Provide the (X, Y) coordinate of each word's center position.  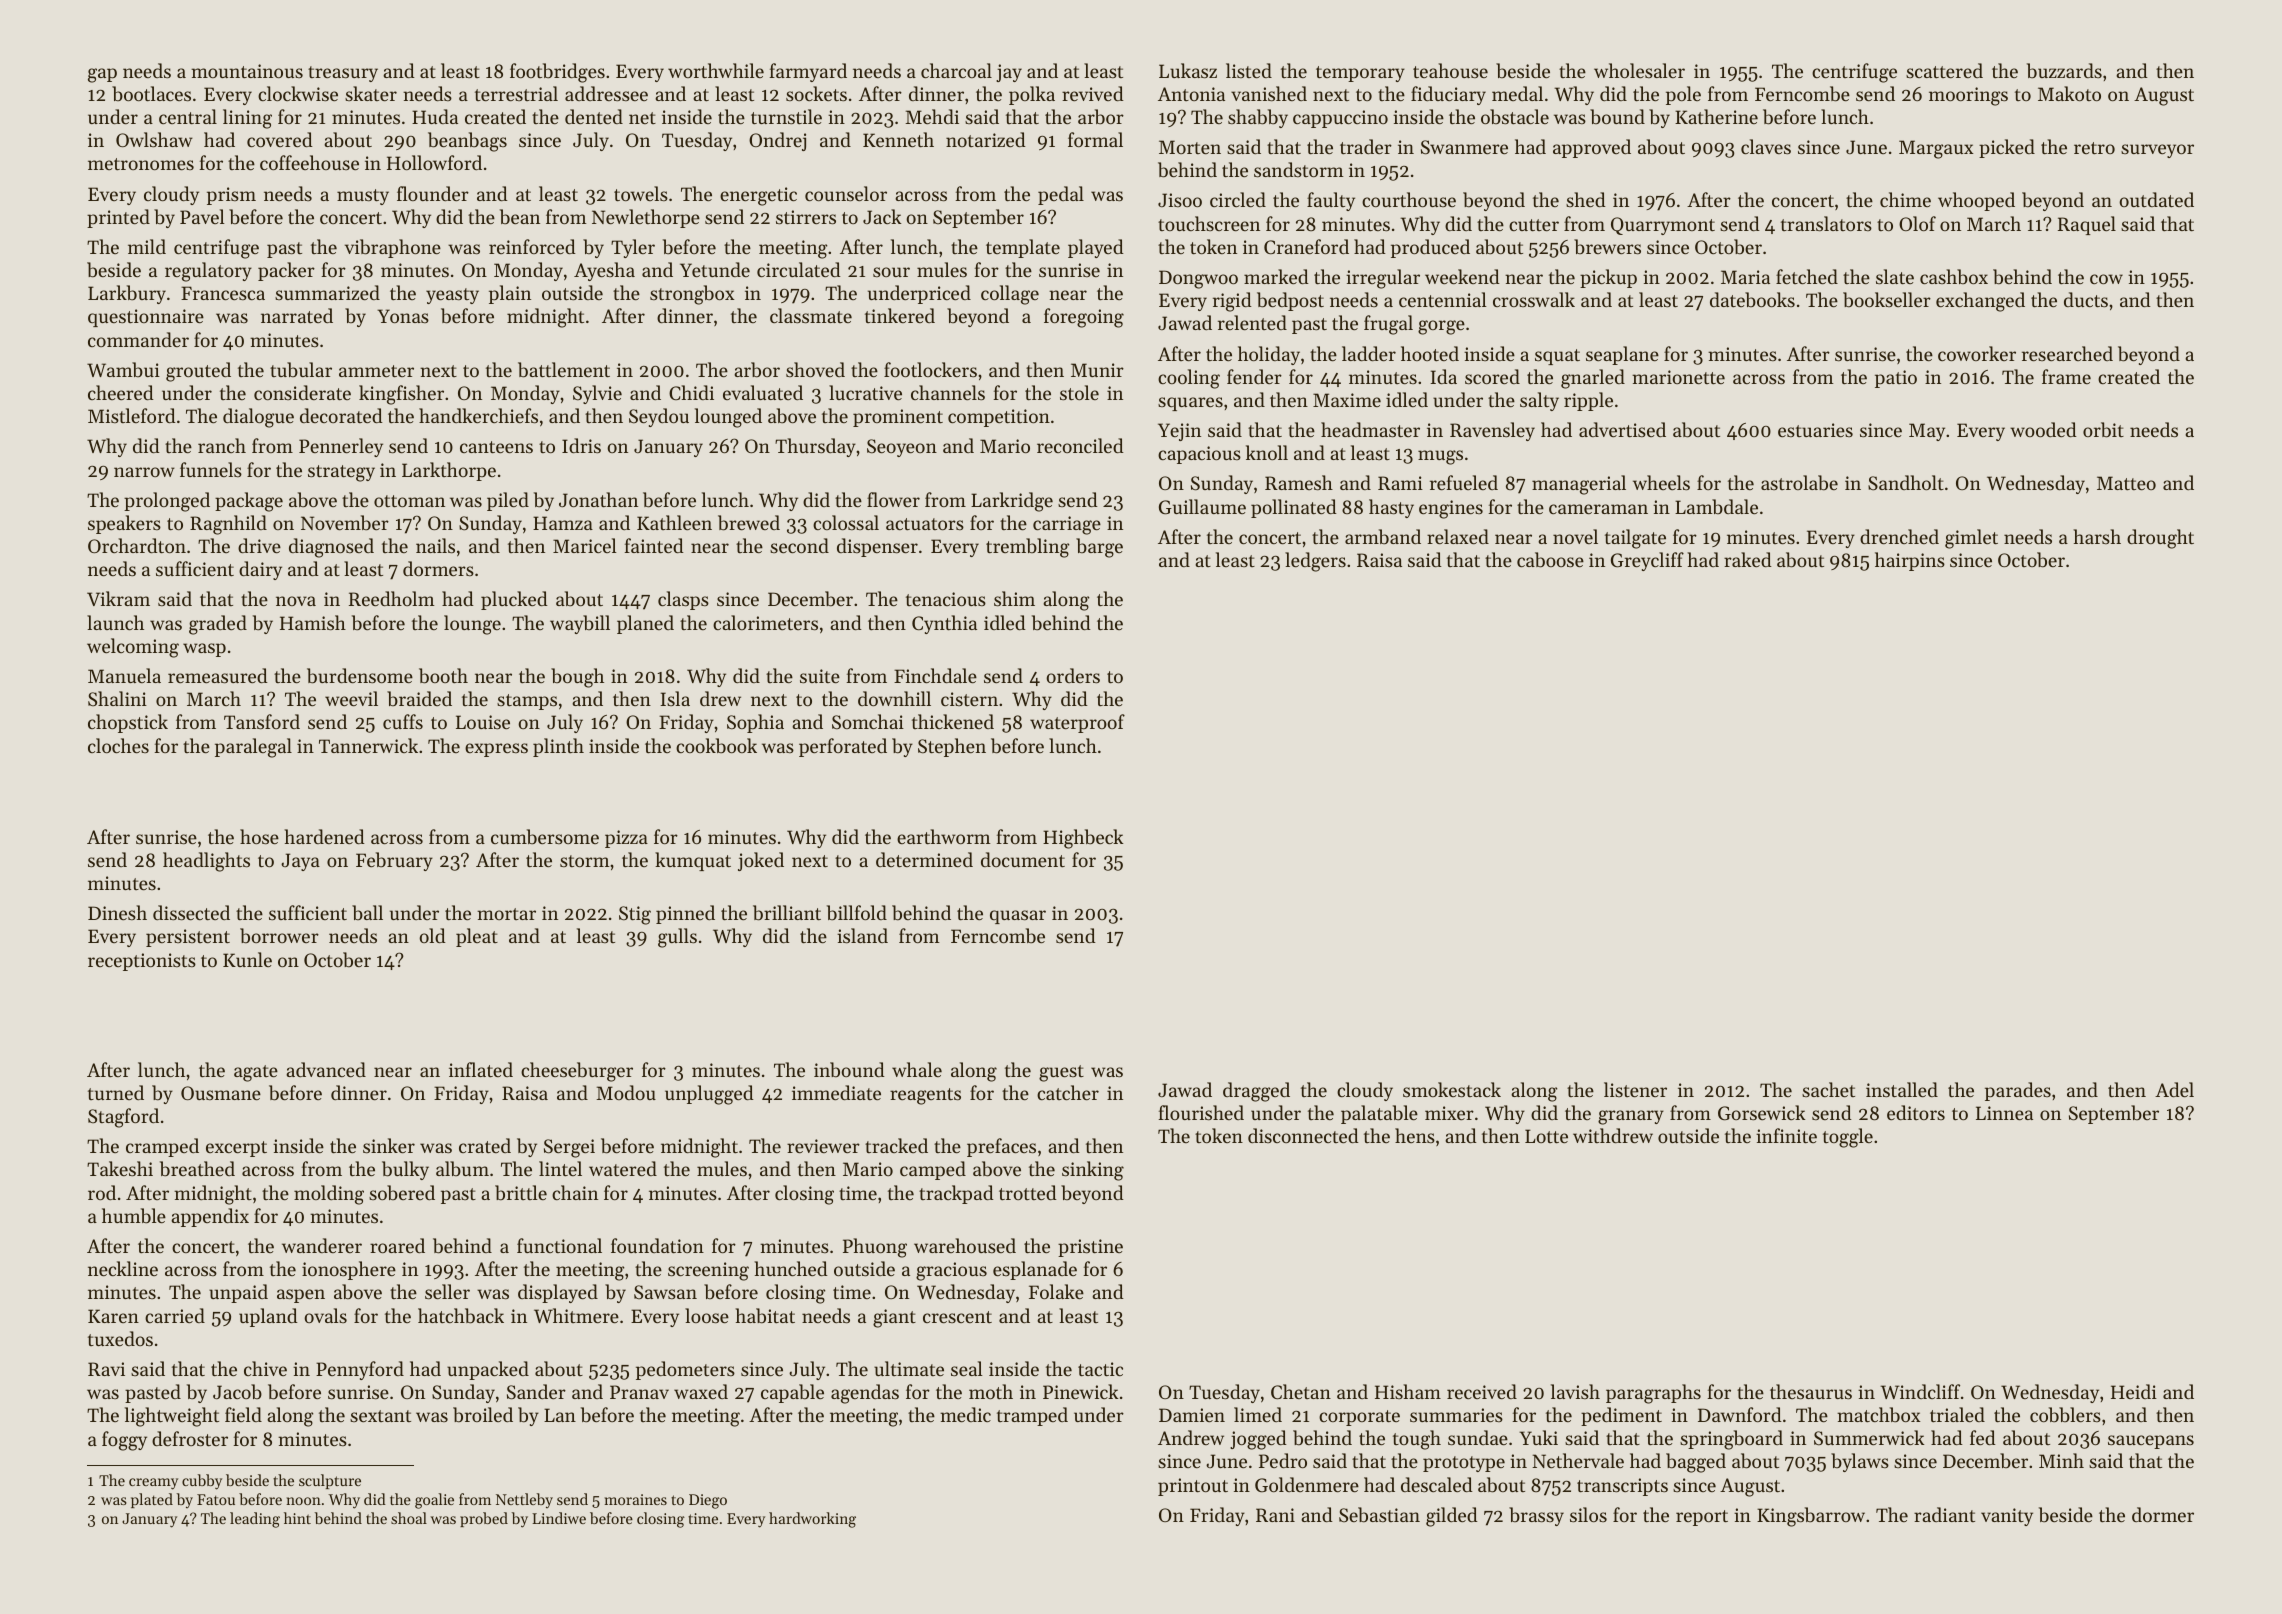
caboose (1550, 560)
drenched (1899, 536)
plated (152, 1500)
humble (134, 1216)
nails (435, 545)
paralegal (253, 748)
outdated (2156, 199)
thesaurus (1811, 1391)
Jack (882, 216)
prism (231, 196)
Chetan (1301, 1392)
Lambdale (1716, 506)
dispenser (877, 547)
